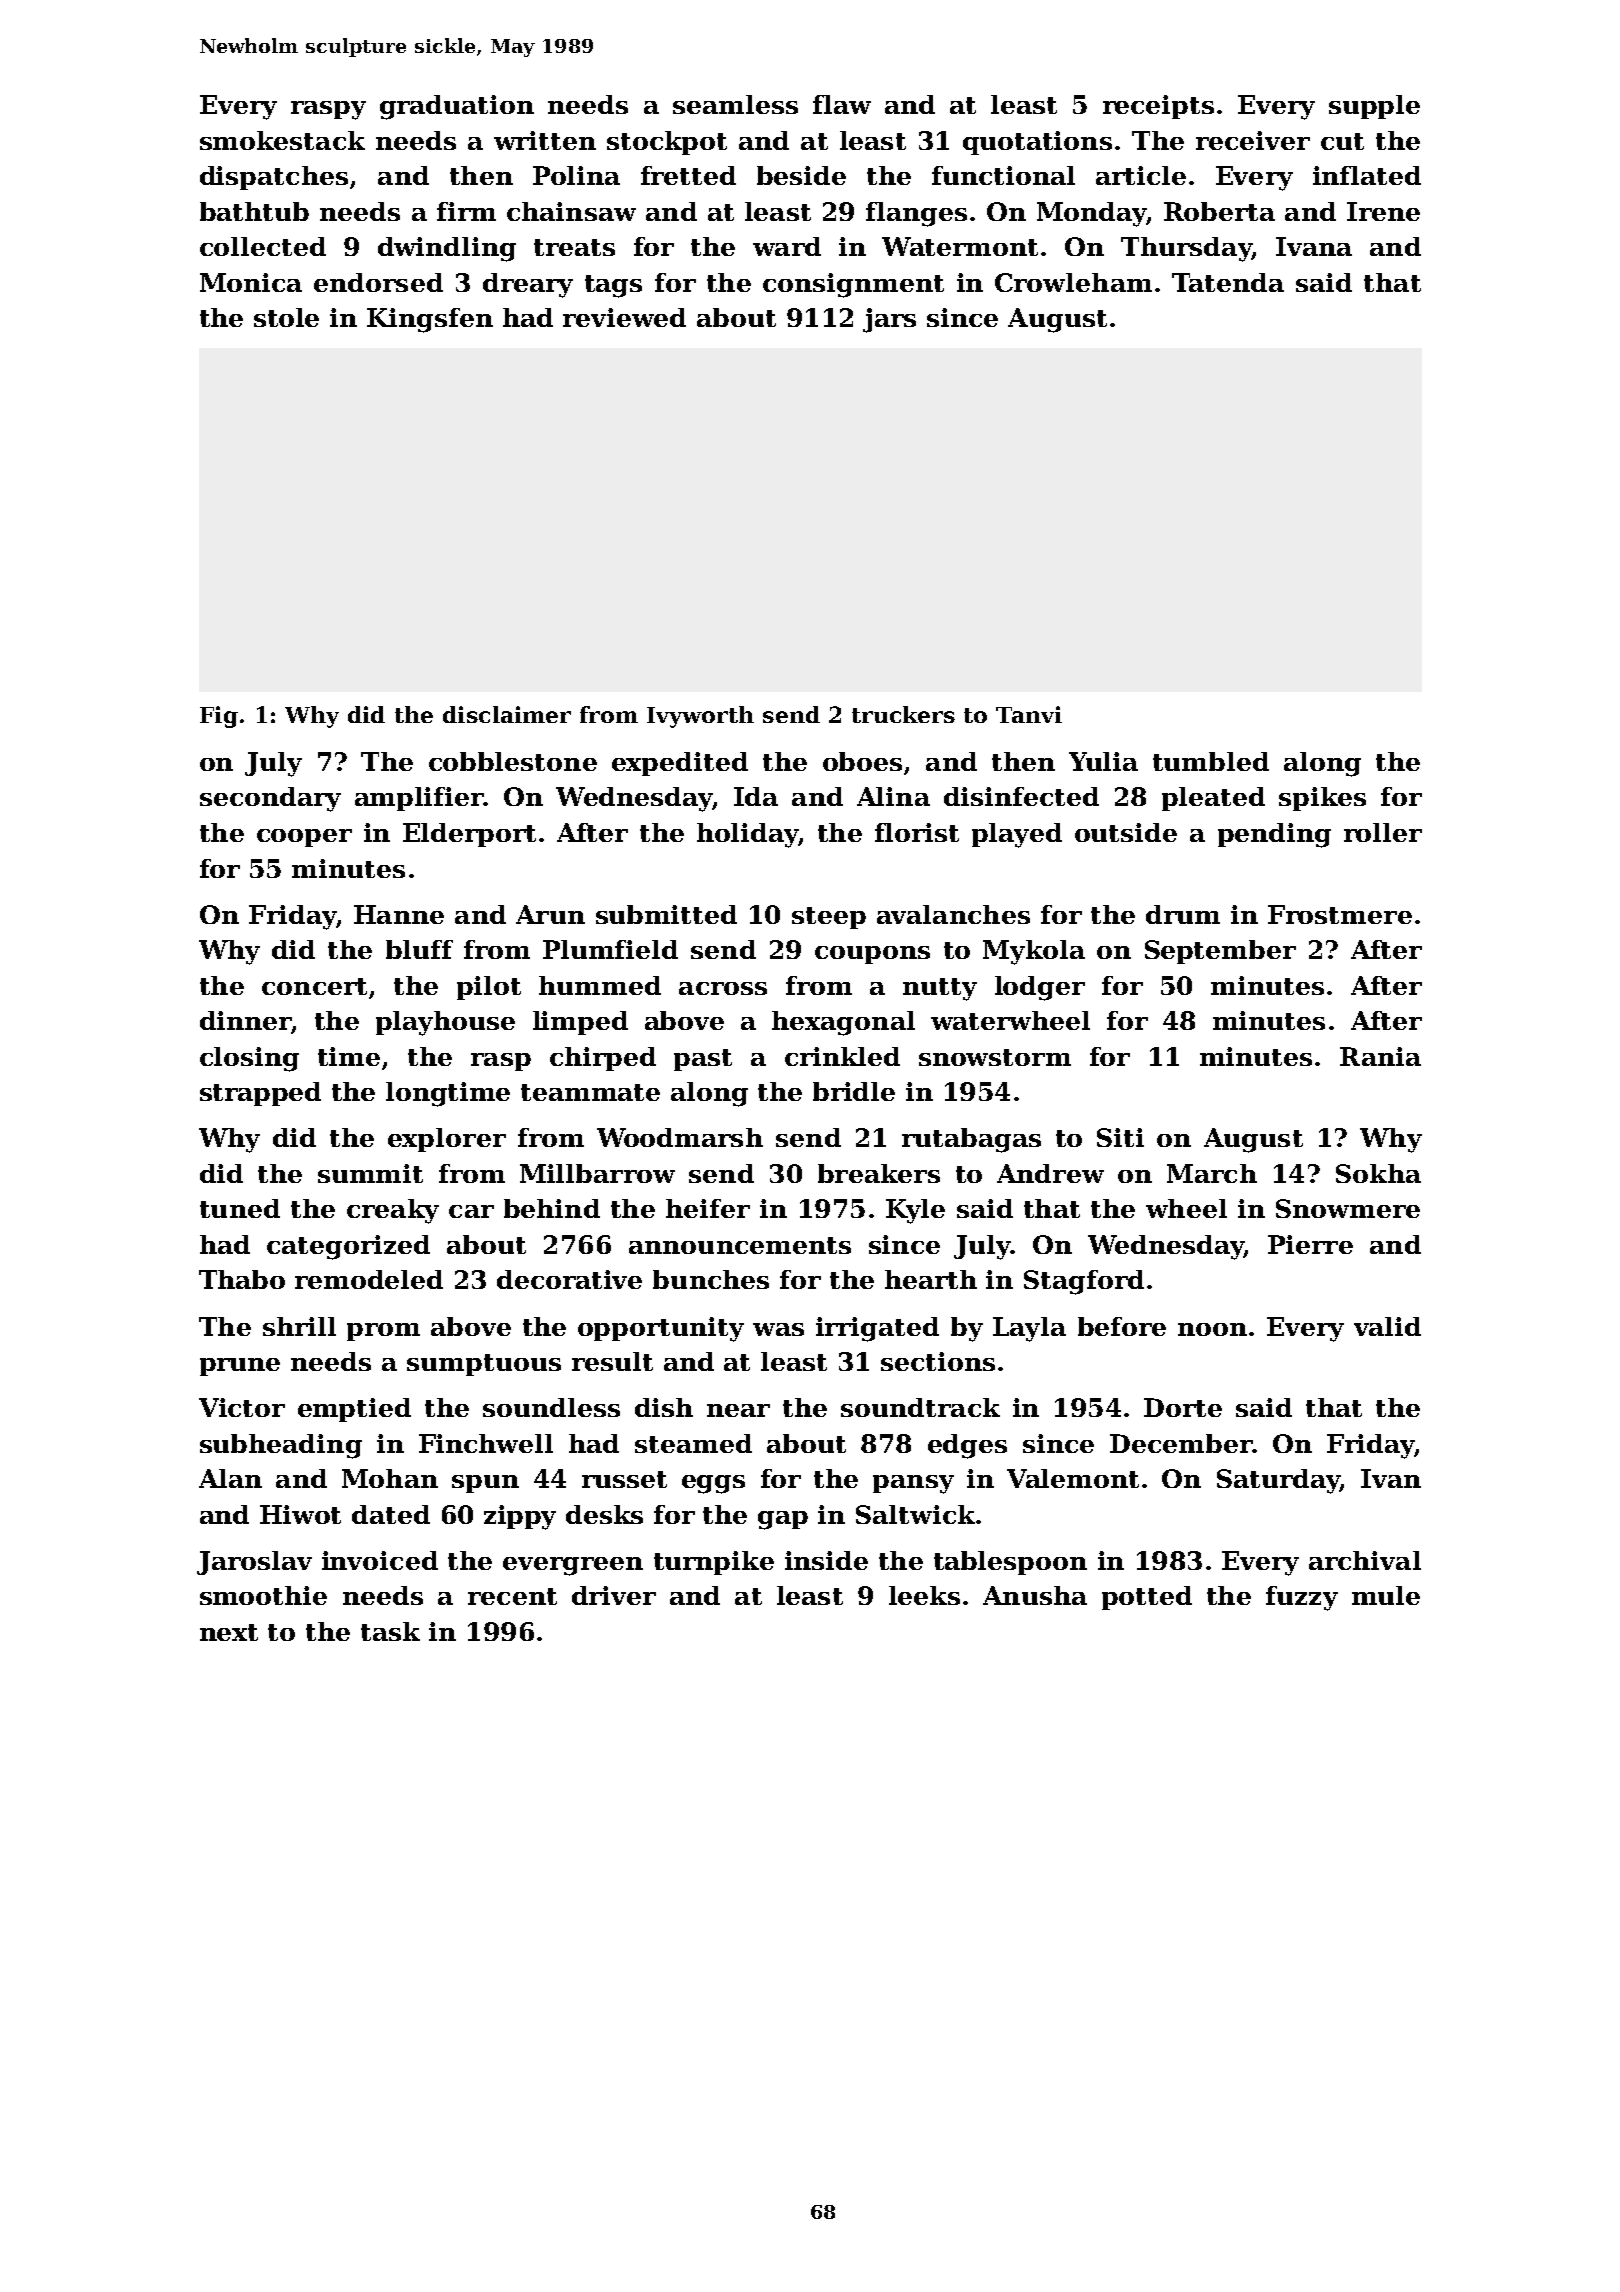 The width and height of the image is (1620, 2292). Describe the element at coordinates (1374, 107) in the image. I see `supple` at that location.
